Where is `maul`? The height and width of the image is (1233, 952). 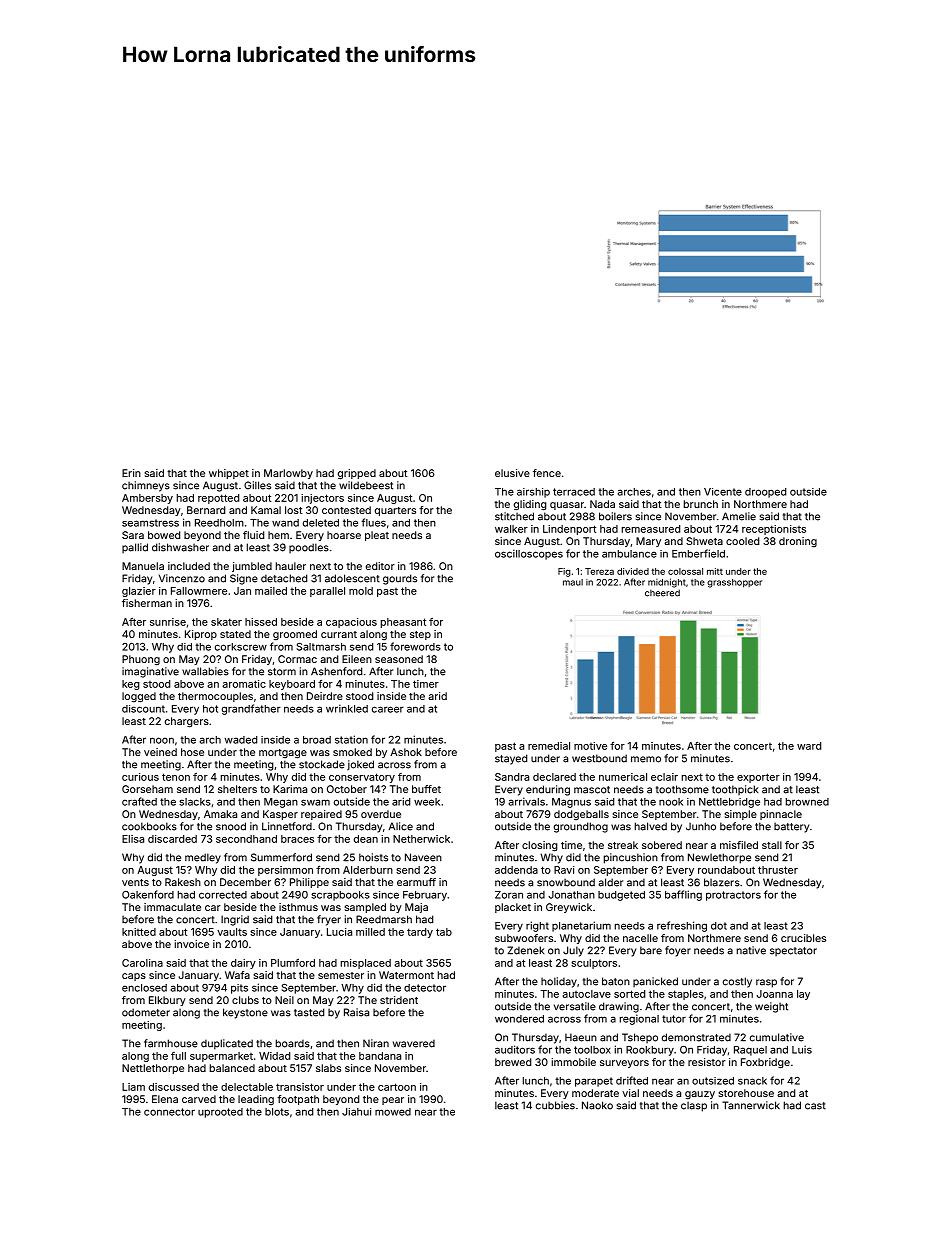 maul is located at coordinates (573, 582).
